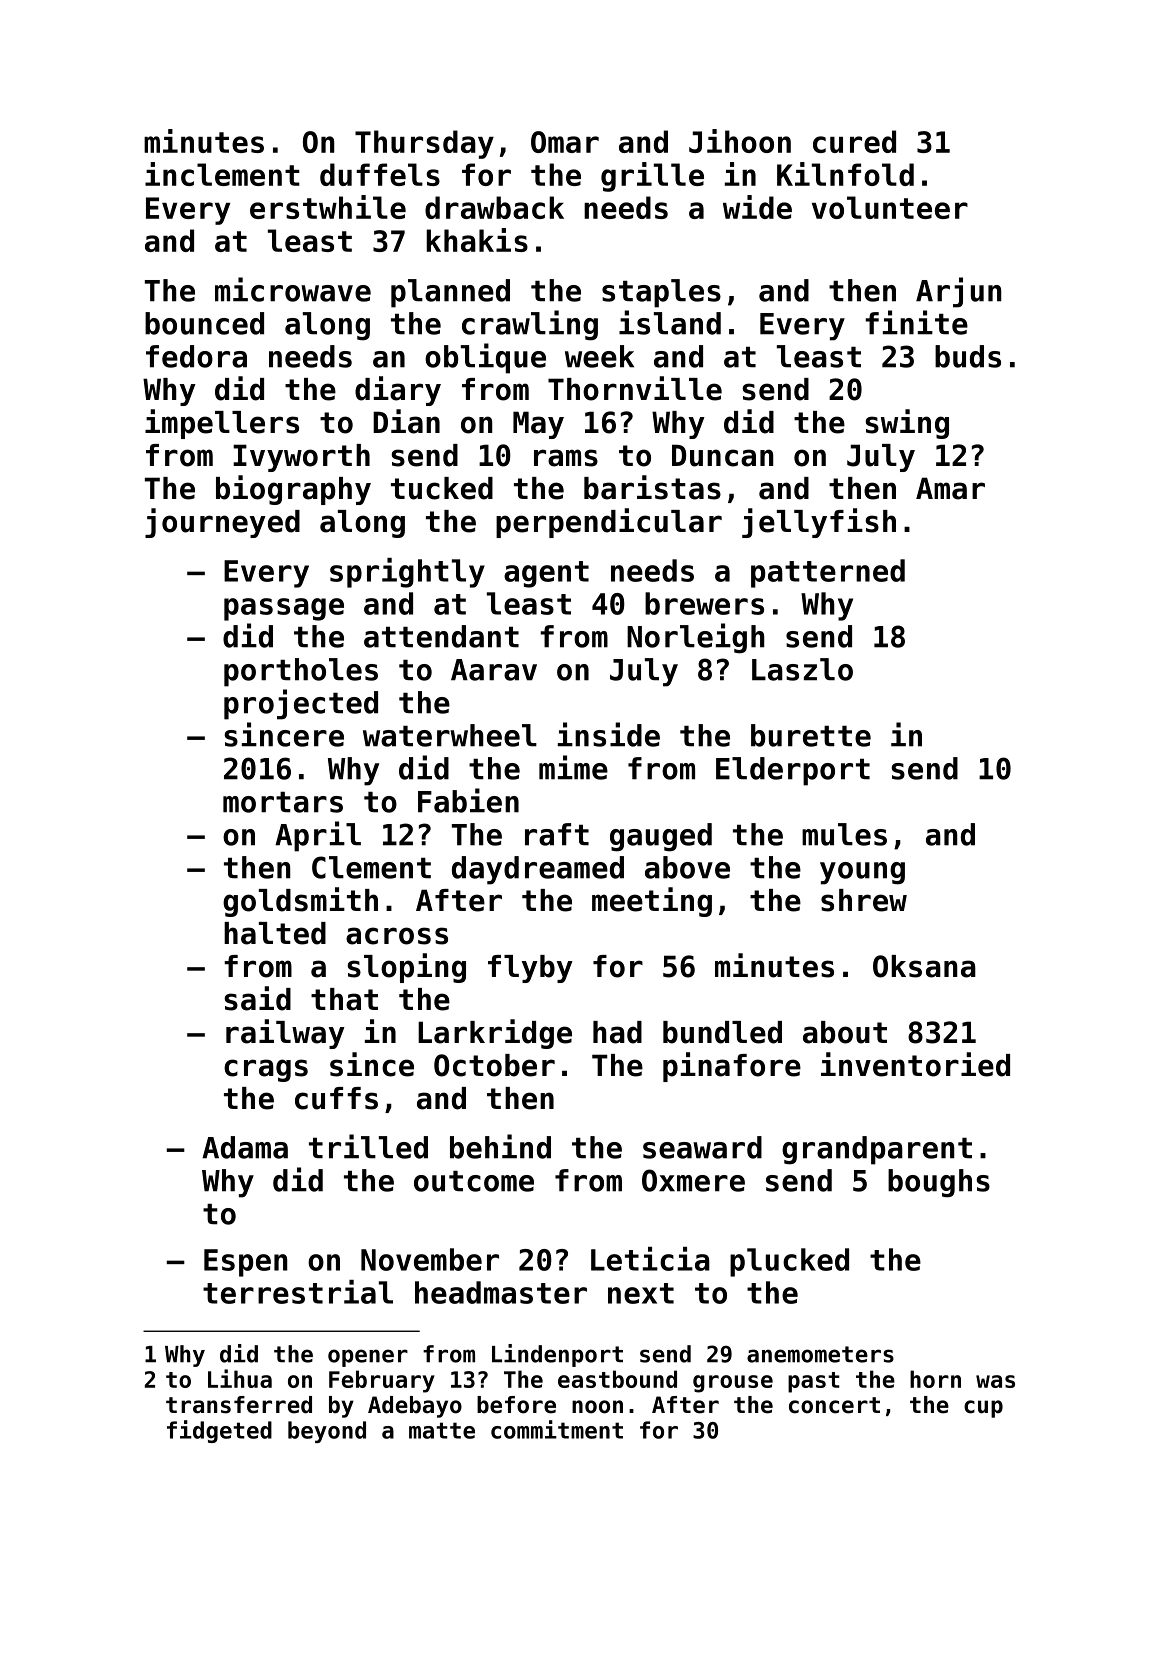 This screenshot has width=1165, height=1654. What do you see at coordinates (862, 873) in the screenshot?
I see `young` at bounding box center [862, 873].
